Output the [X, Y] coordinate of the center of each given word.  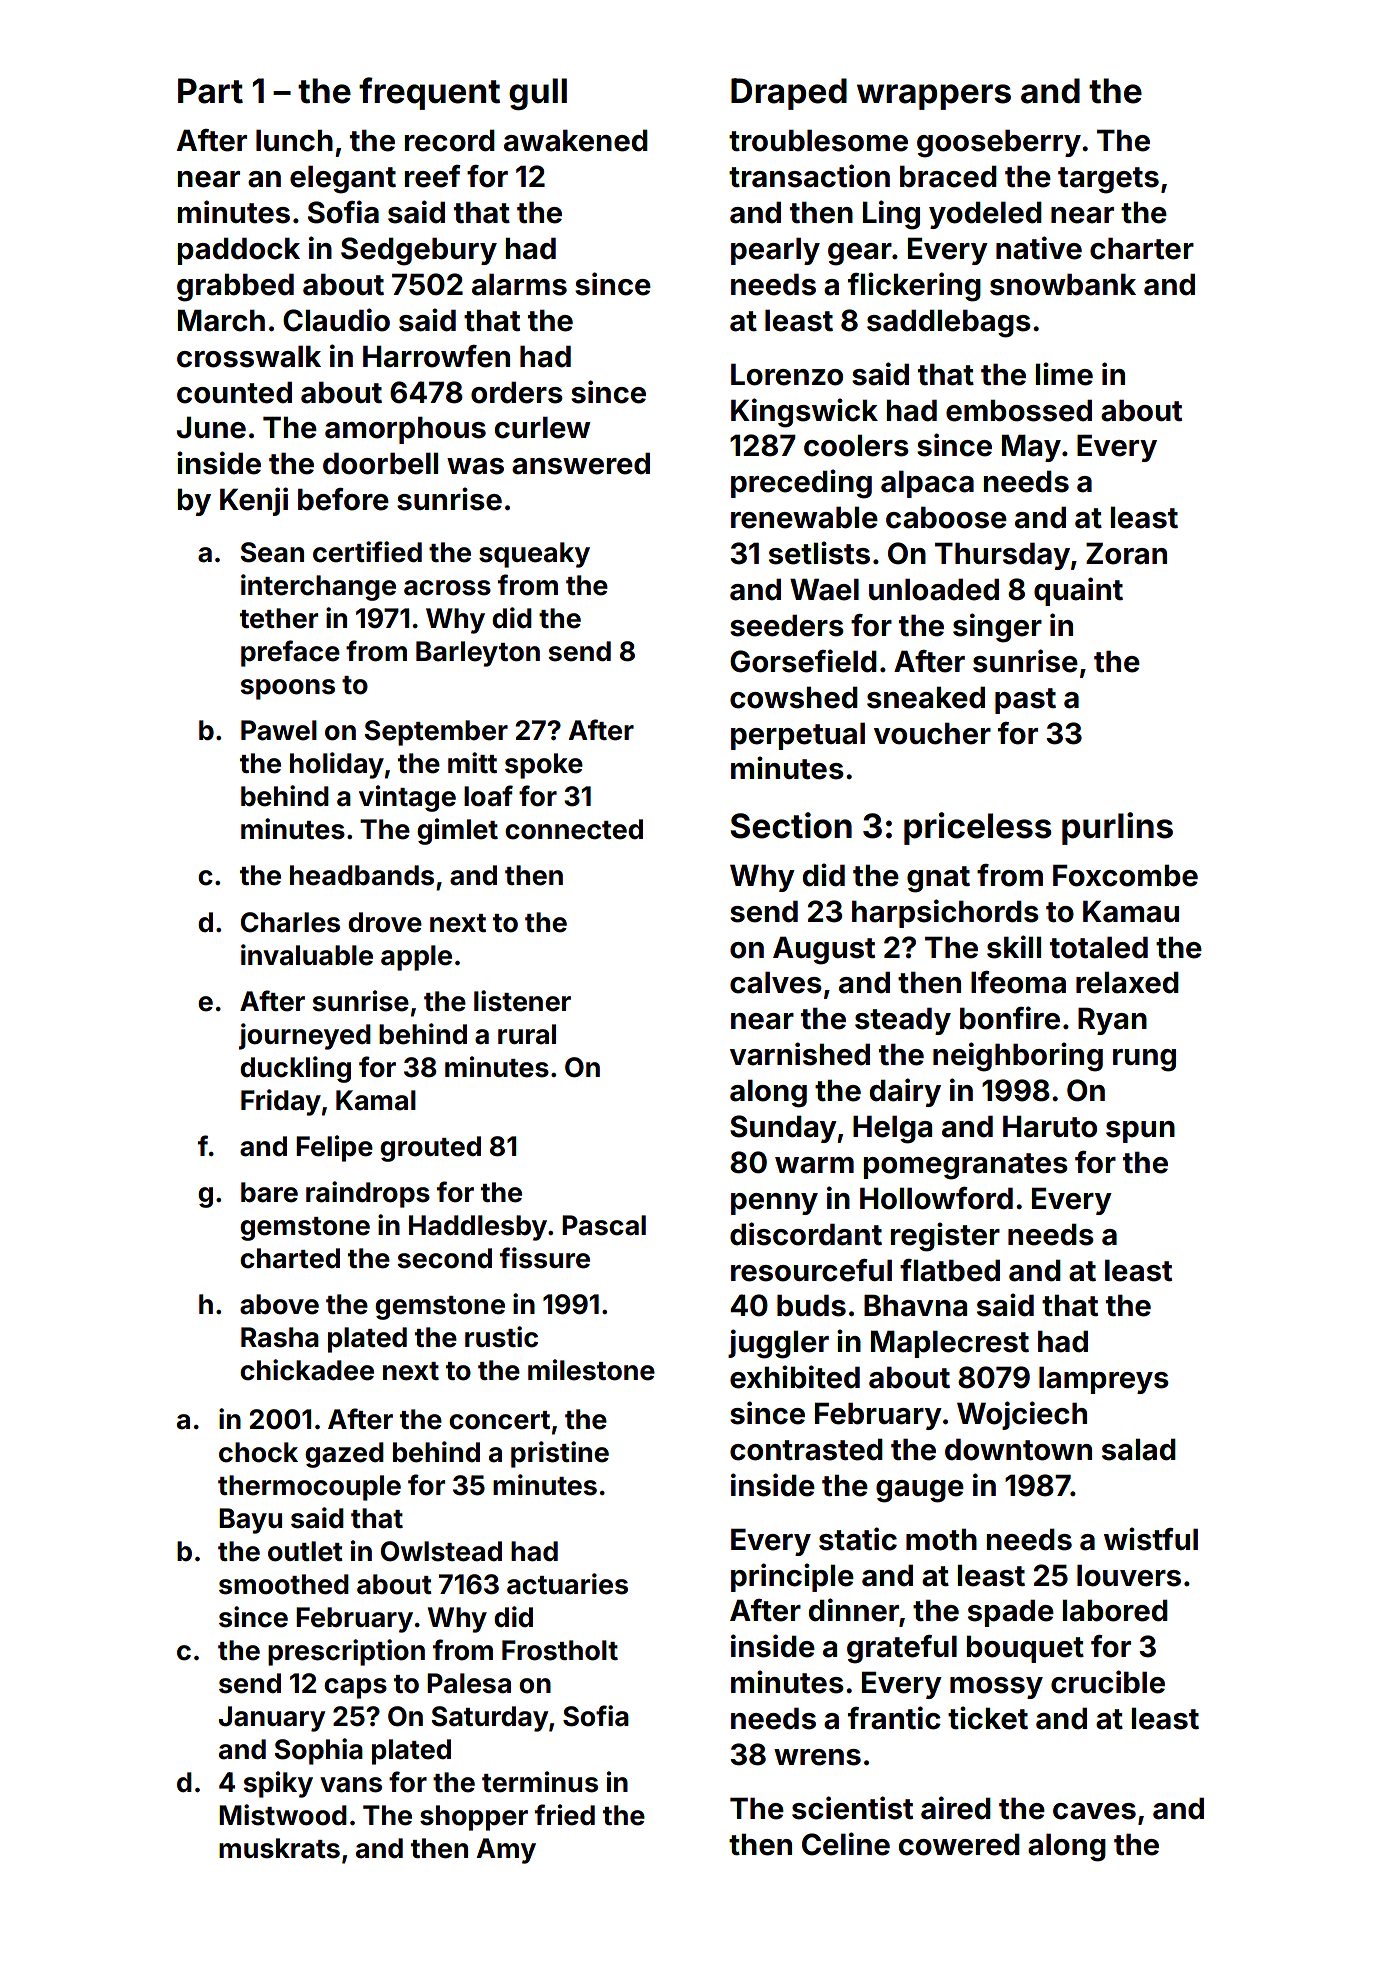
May [1031, 448]
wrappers [934, 97]
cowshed [794, 697]
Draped [789, 94]
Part [210, 91]
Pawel [279, 730]
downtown [1018, 1449]
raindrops [368, 1194]
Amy [506, 1851]
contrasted [806, 1449]
